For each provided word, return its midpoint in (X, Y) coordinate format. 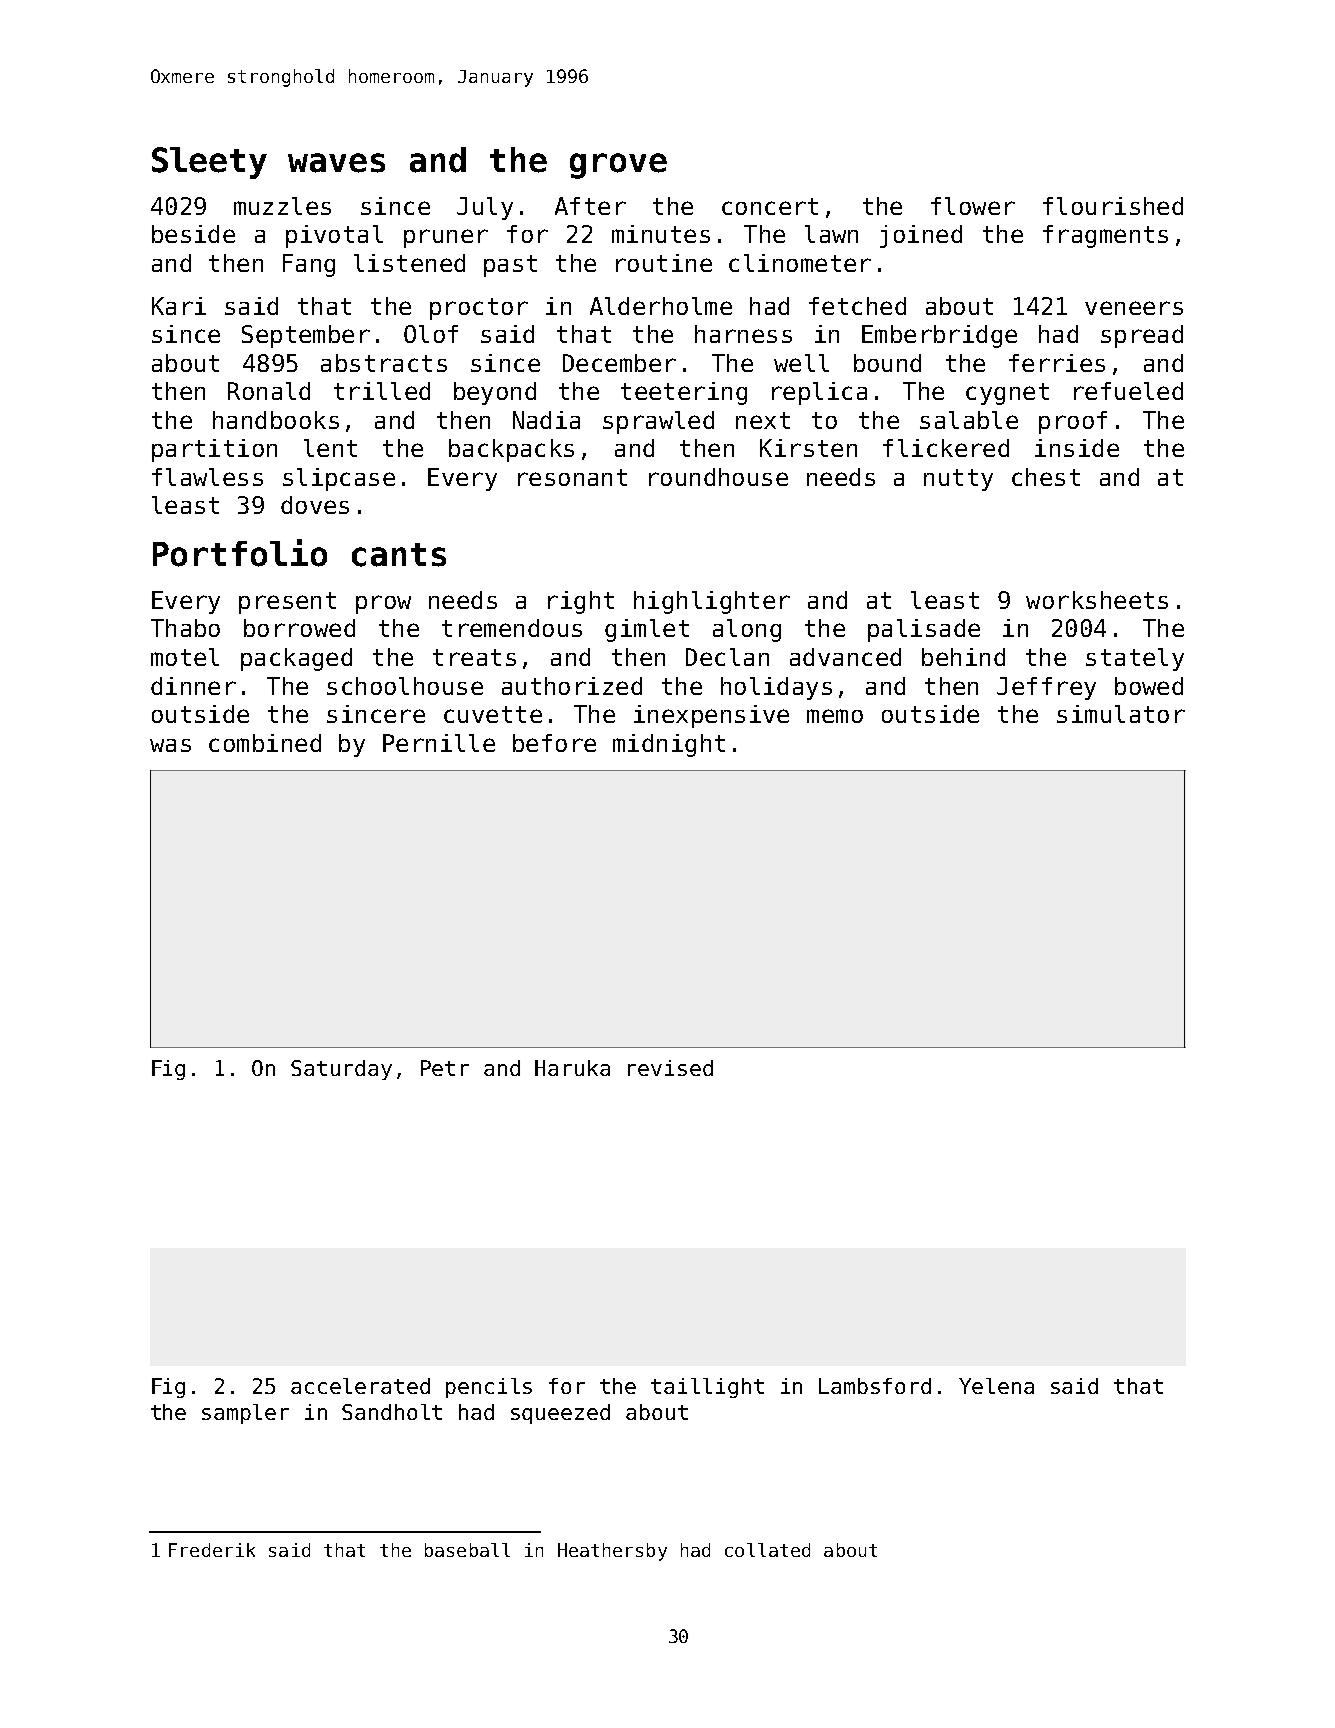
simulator (1121, 714)
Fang (309, 265)
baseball (467, 1550)
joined (921, 236)
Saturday (341, 1070)
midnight (669, 745)
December (619, 363)
